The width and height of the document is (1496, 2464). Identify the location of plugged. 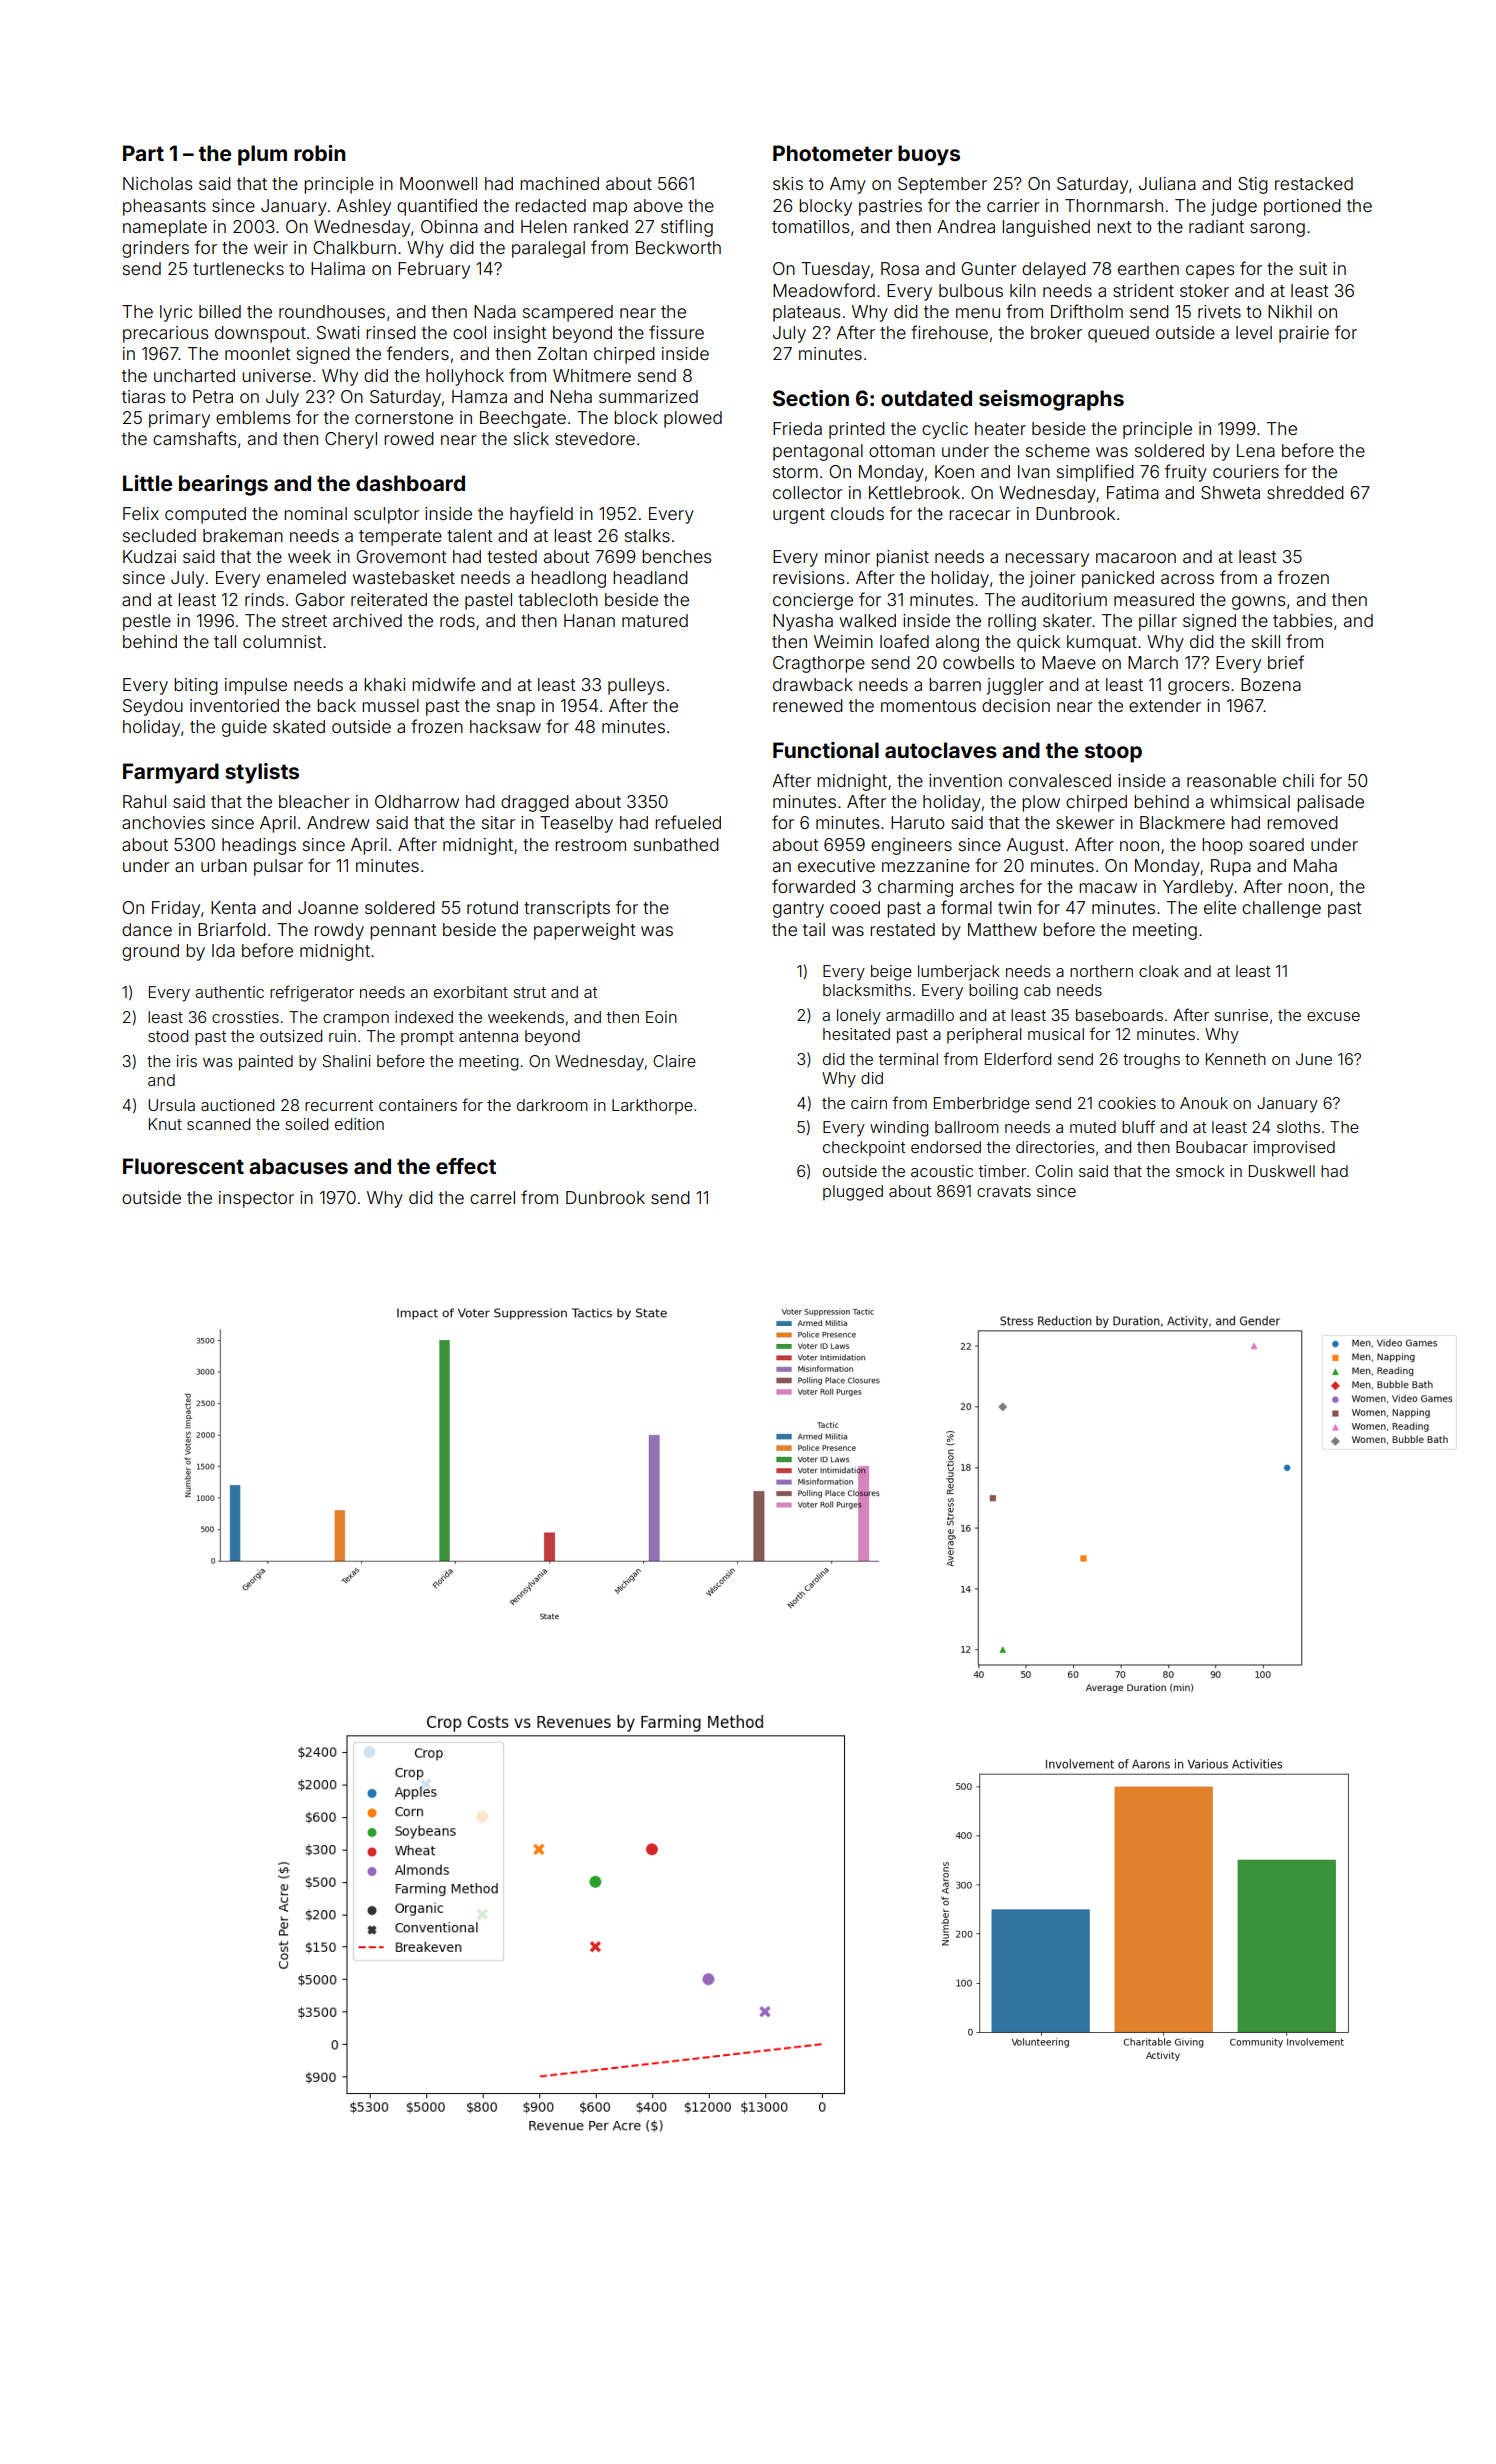
(853, 1193).
